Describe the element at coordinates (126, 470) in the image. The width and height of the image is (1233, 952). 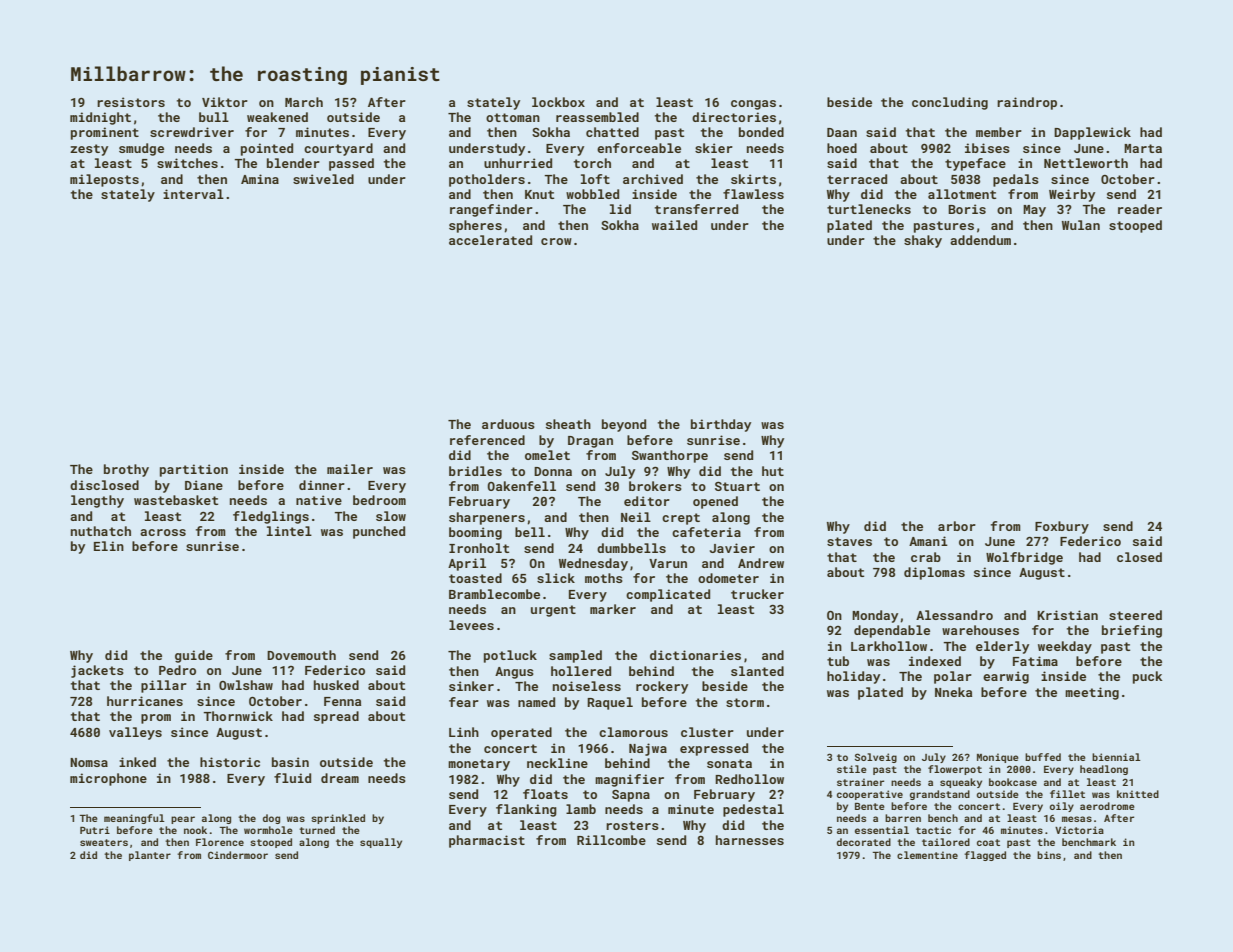
I see `brothy` at that location.
